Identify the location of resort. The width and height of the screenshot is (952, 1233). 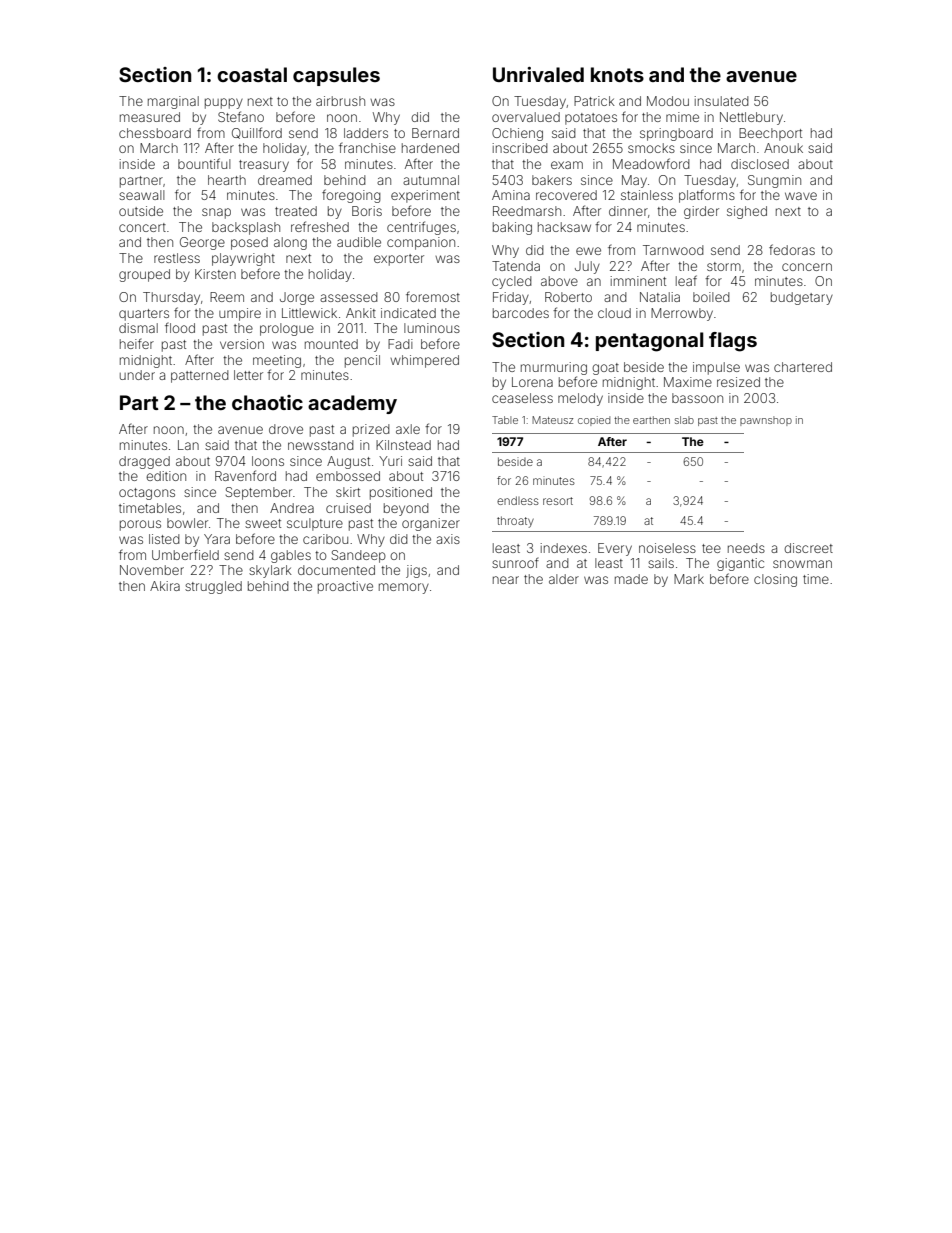
(558, 501).
